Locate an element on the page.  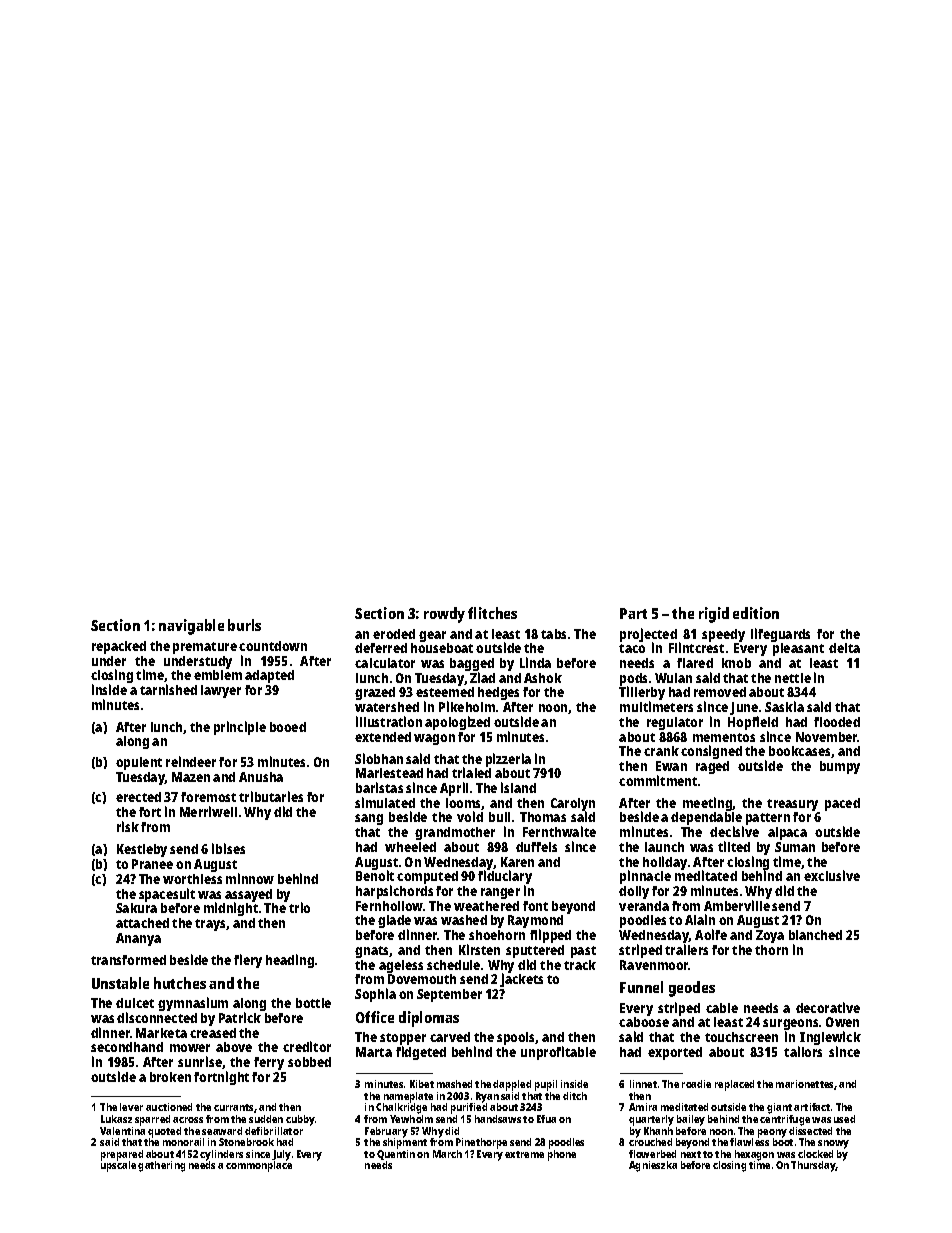
extreme is located at coordinates (524, 1154).
